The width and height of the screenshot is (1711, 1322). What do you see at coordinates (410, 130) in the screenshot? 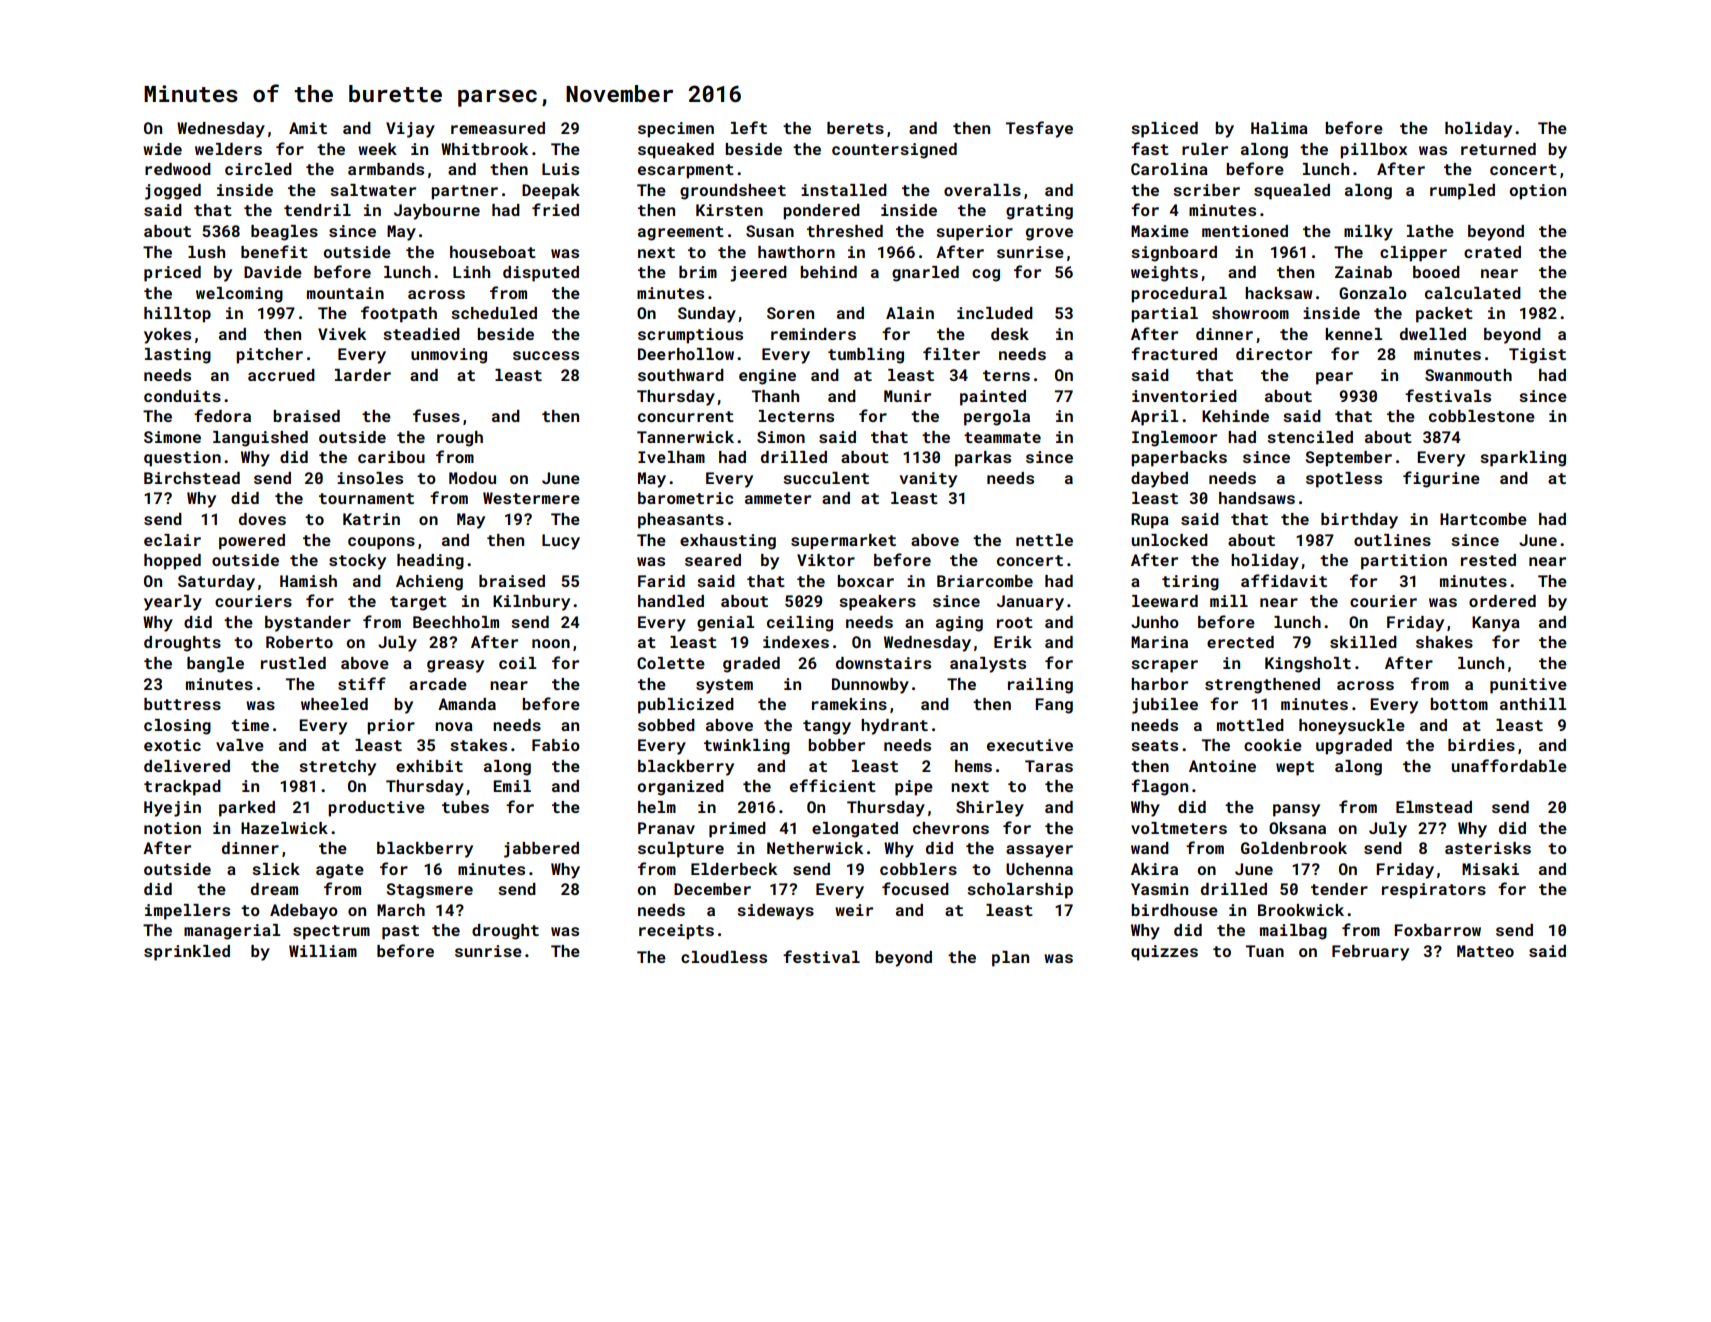
I see `Vijay` at bounding box center [410, 130].
